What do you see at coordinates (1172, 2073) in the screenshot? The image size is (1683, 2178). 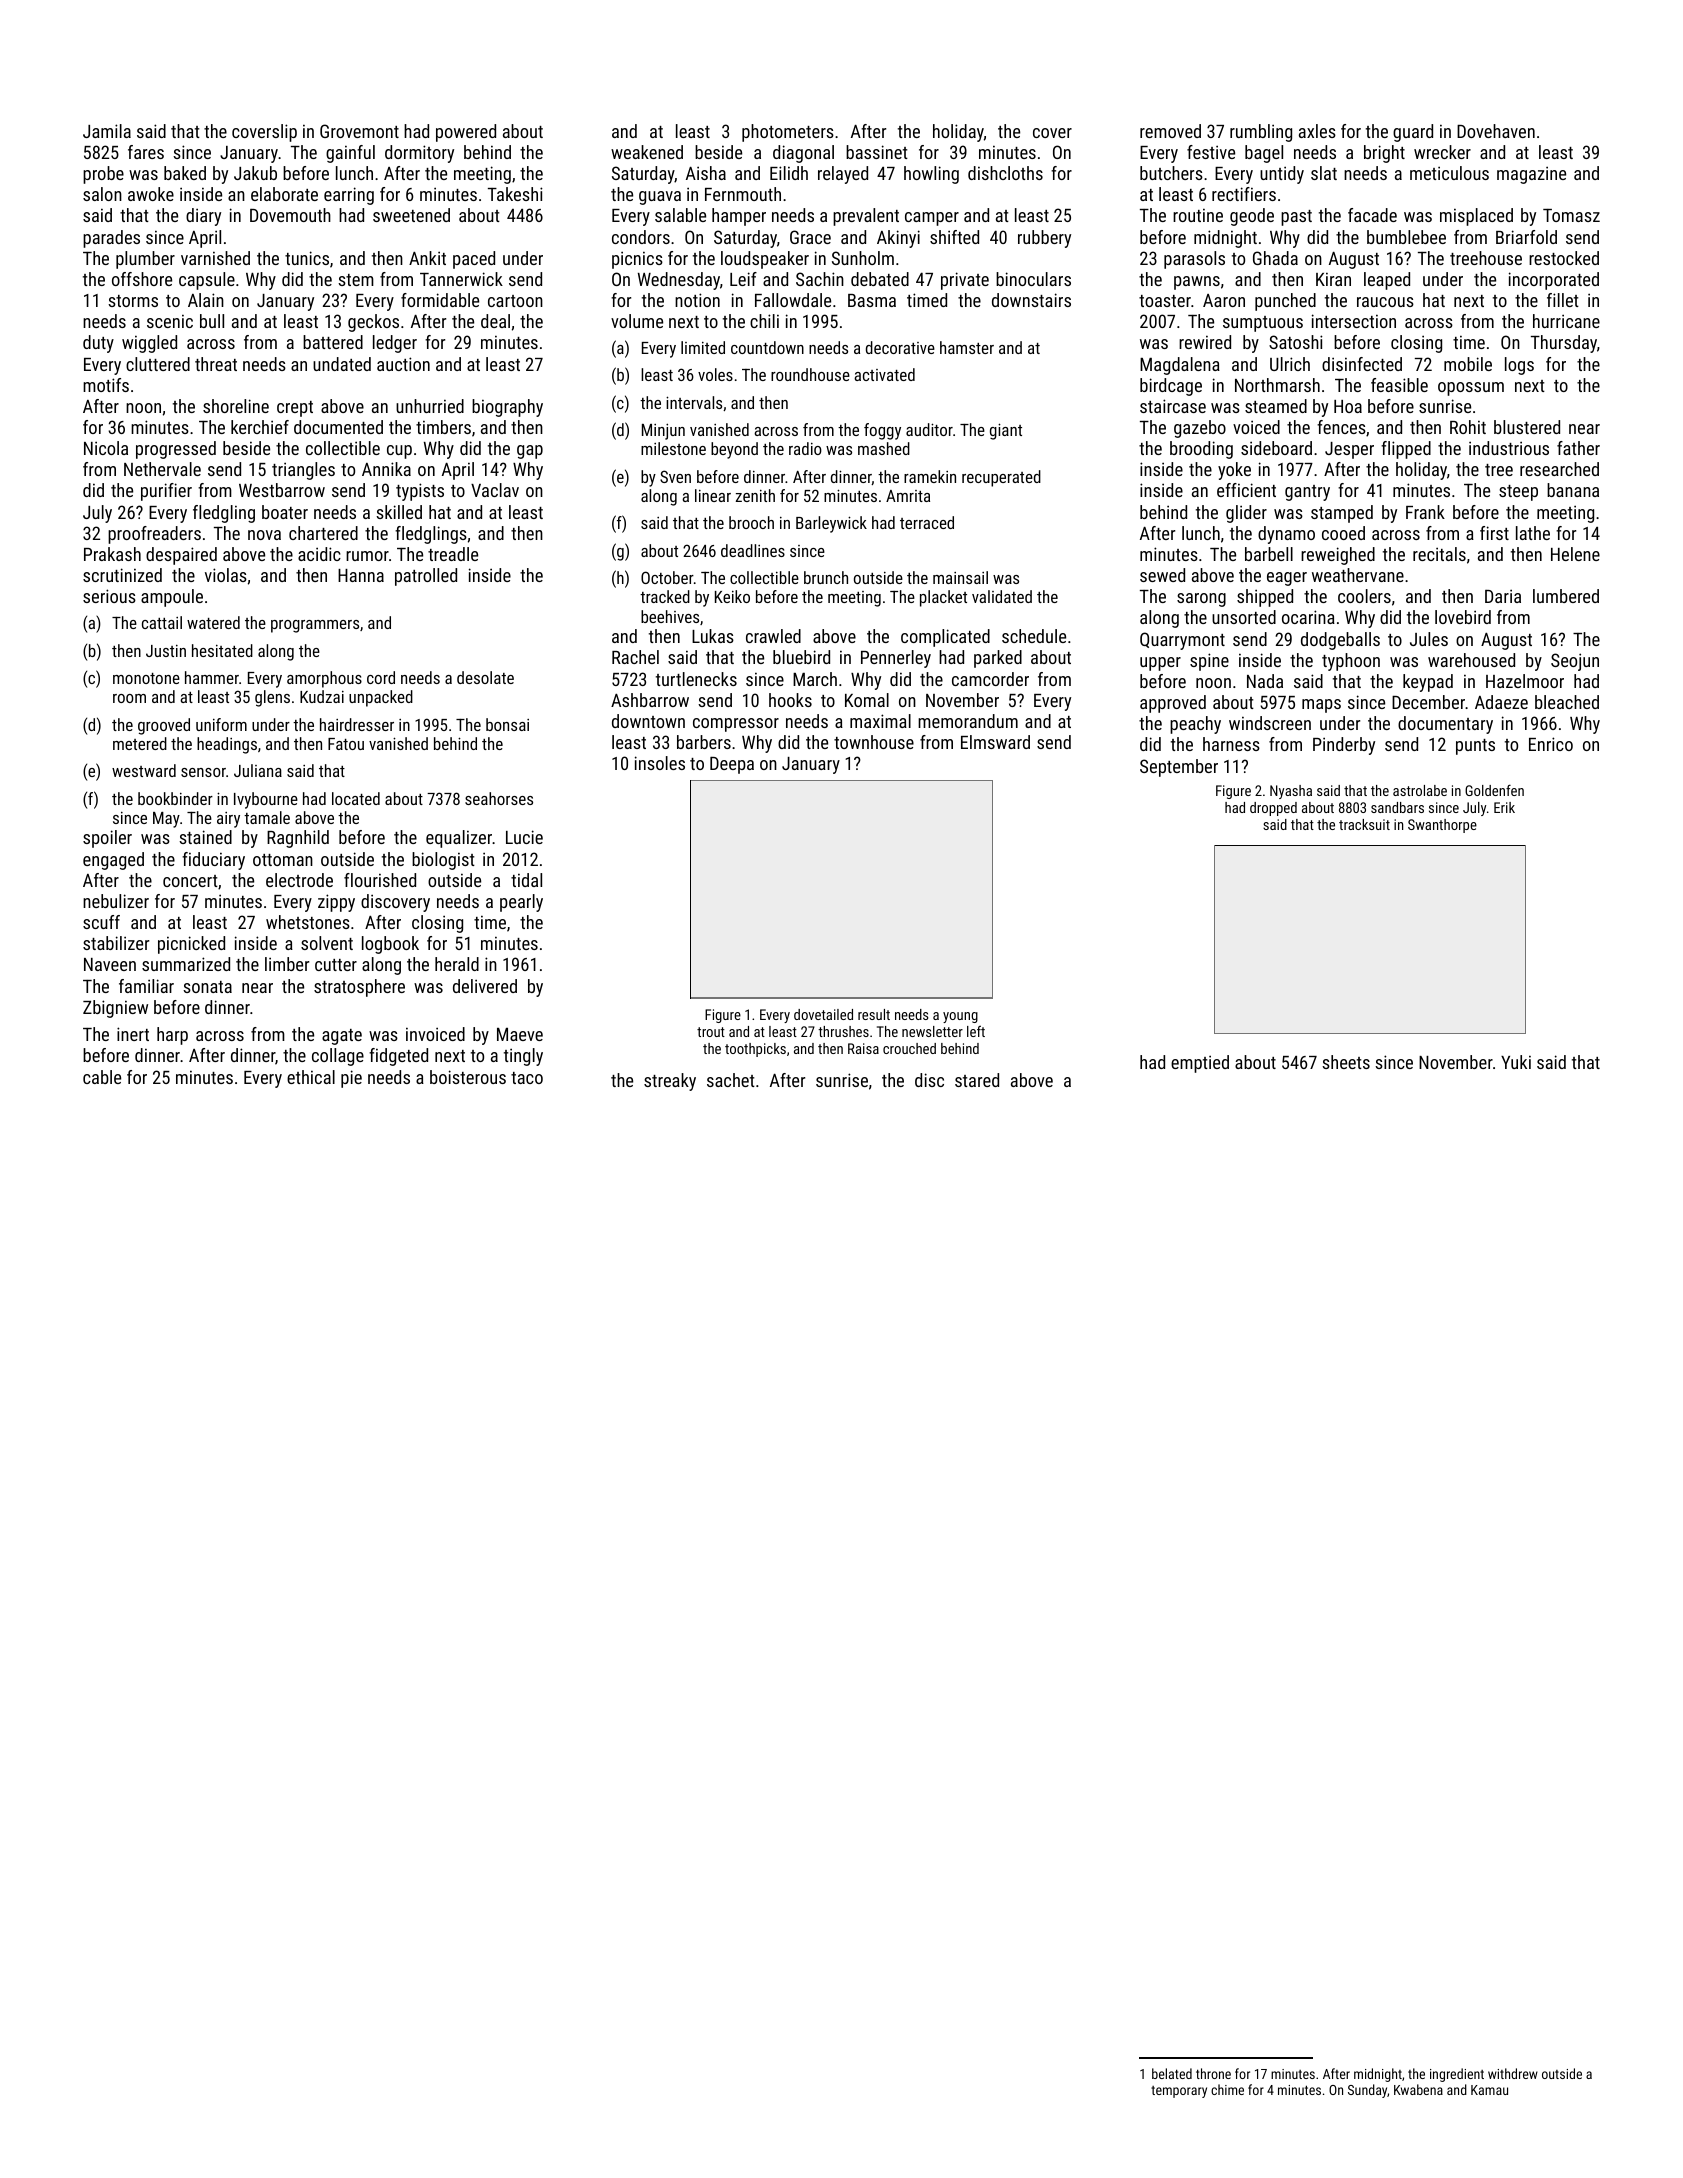 I see `belated` at bounding box center [1172, 2073].
